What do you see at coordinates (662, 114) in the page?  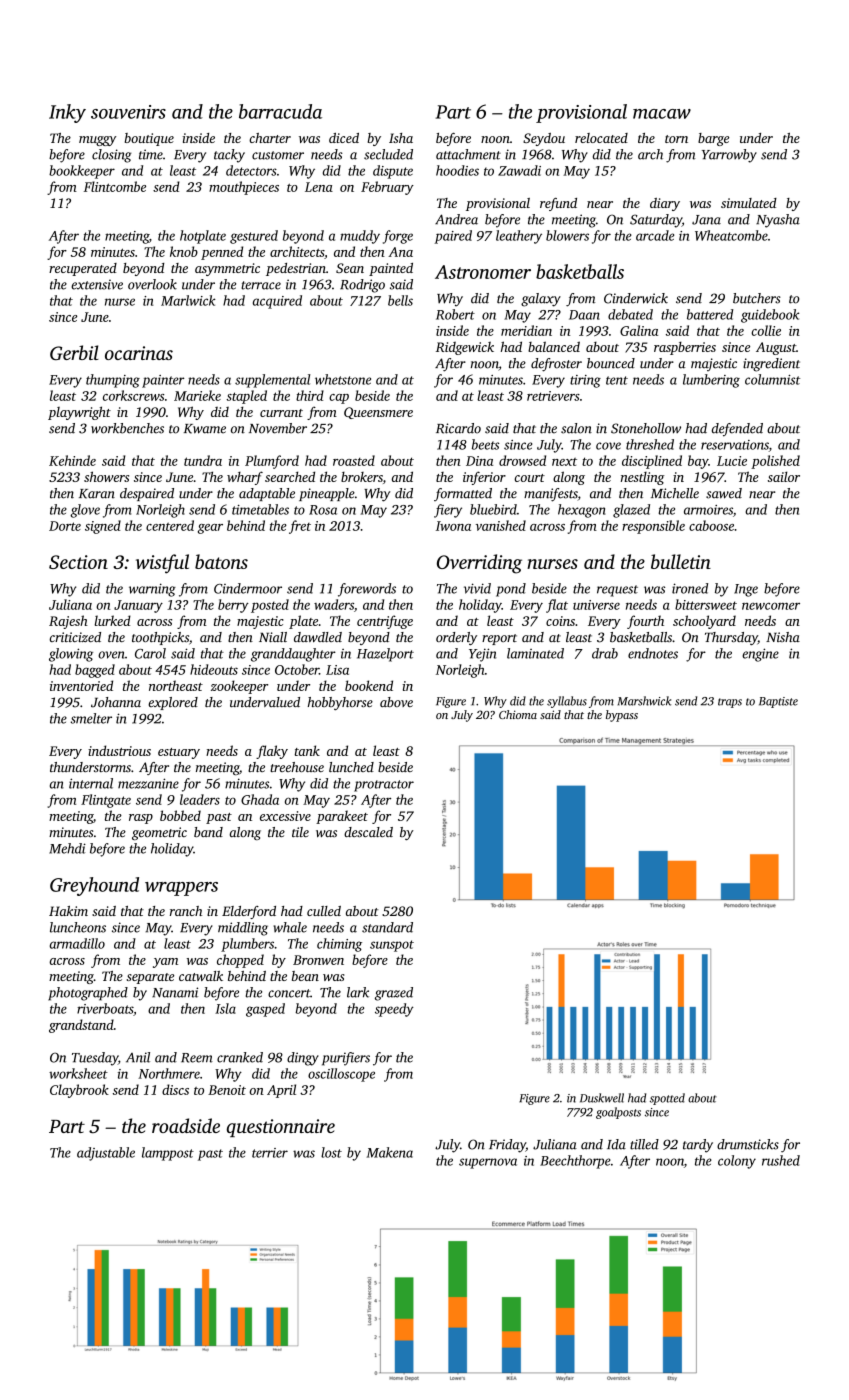 I see `macaw` at bounding box center [662, 114].
